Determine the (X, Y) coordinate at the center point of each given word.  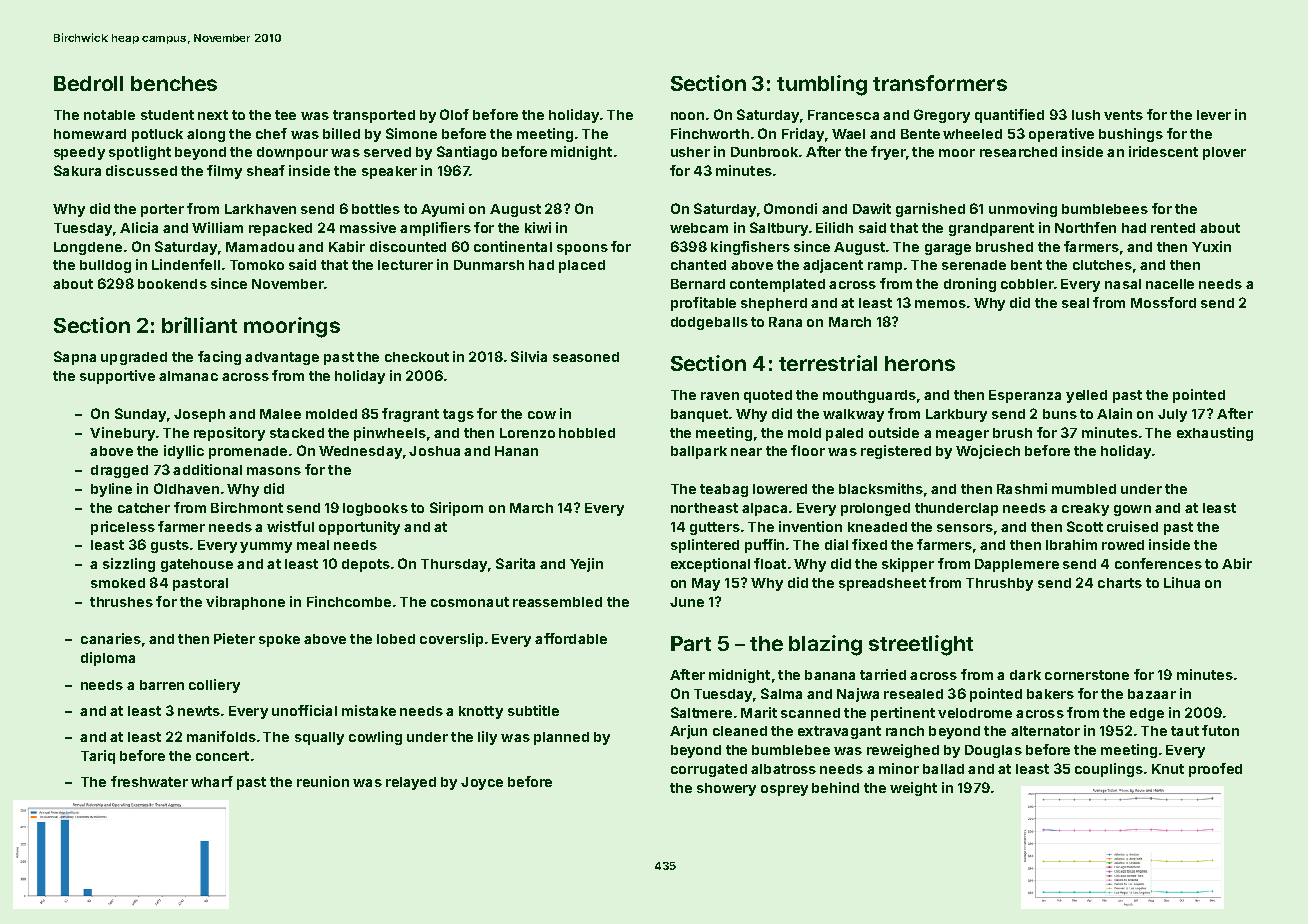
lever (1214, 115)
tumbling (822, 85)
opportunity (359, 528)
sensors (965, 528)
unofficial (304, 710)
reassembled (557, 602)
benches (174, 83)
